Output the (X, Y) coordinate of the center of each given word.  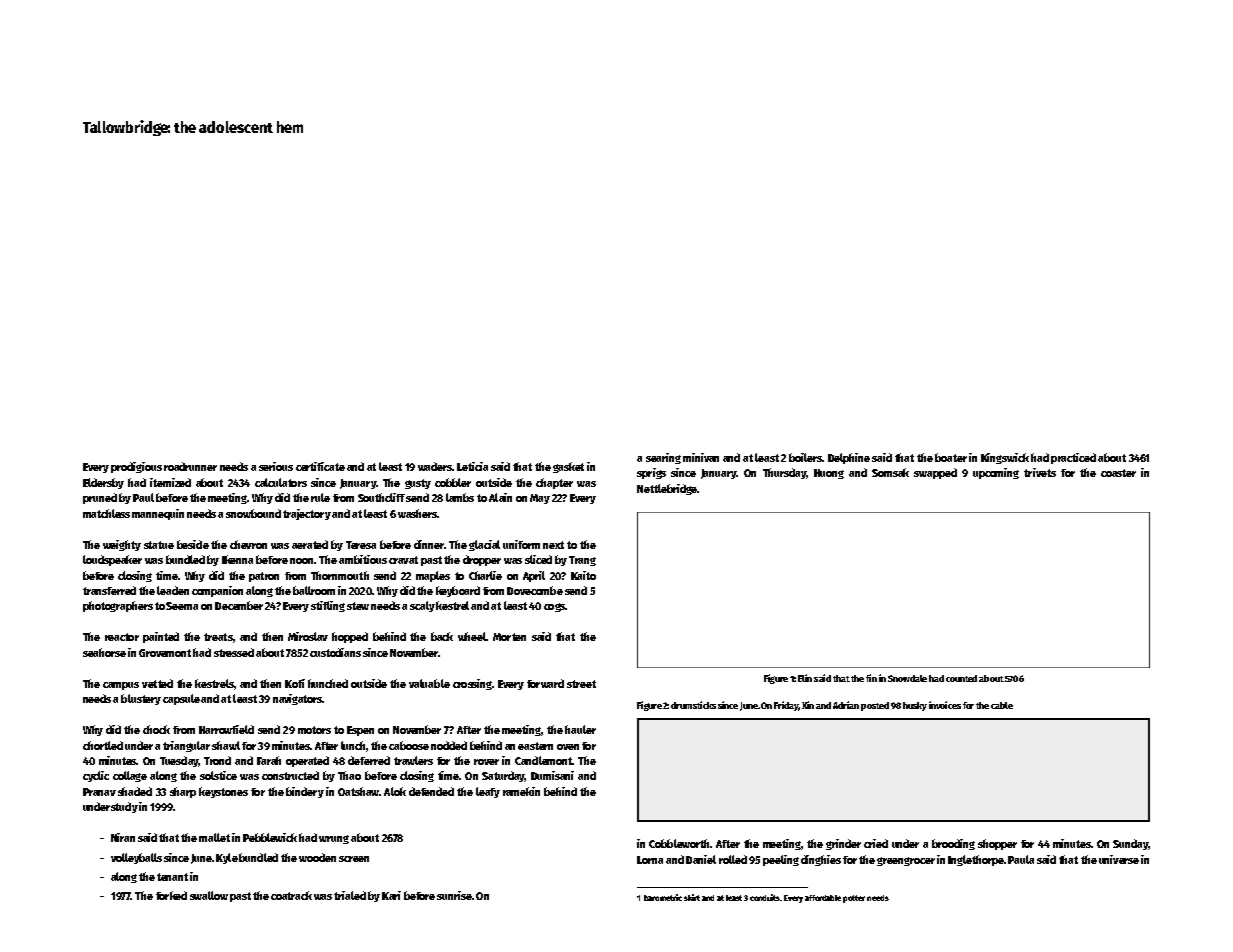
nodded (449, 745)
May (540, 499)
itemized (170, 482)
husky (915, 706)
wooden (317, 857)
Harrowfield (226, 729)
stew (358, 606)
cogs (554, 607)
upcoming (996, 473)
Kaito (583, 575)
